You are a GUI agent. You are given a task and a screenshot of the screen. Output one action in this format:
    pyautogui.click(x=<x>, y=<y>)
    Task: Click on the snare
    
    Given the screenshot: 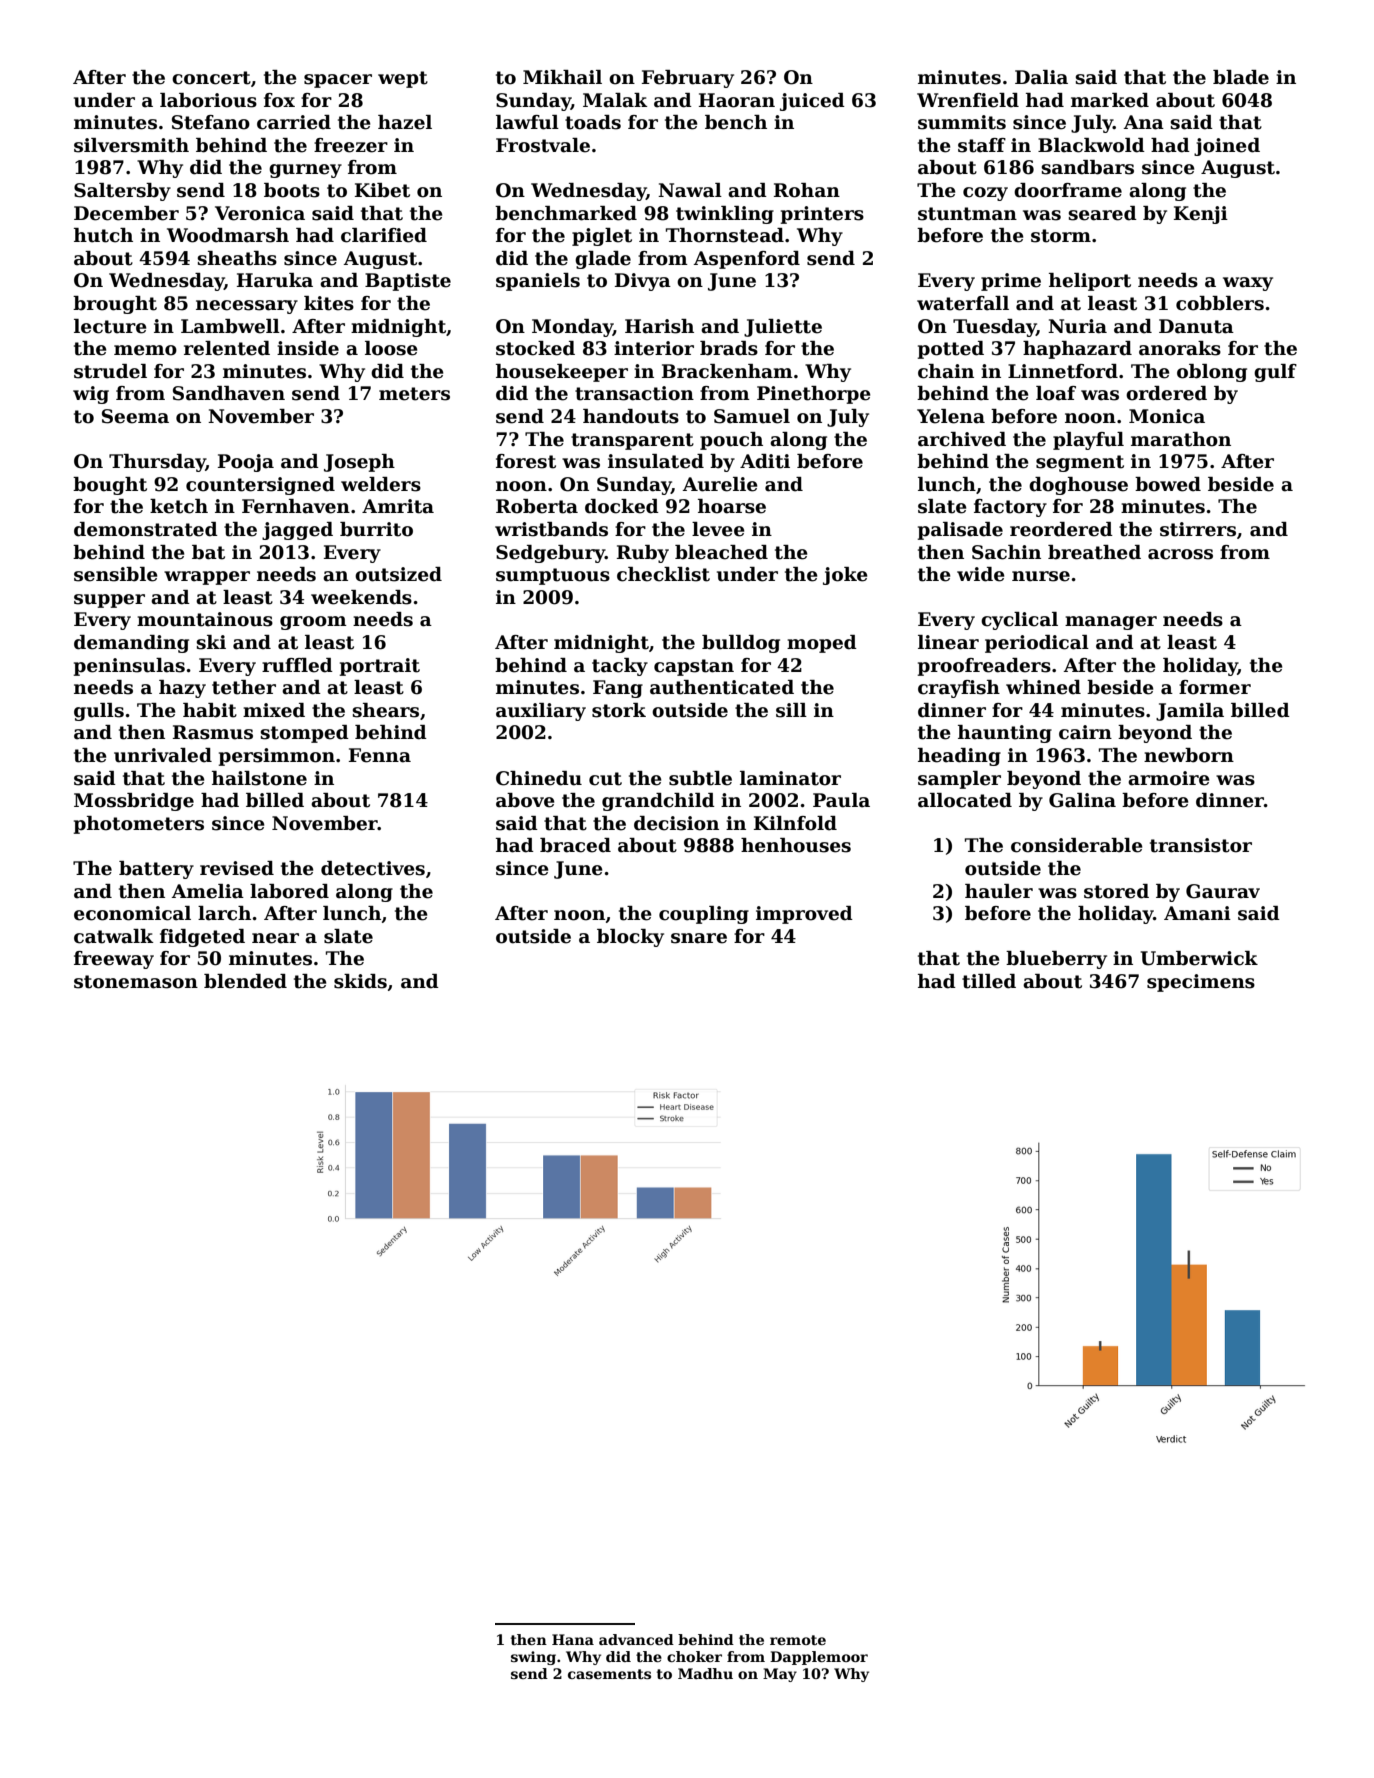 What is the action you would take?
    pyautogui.click(x=699, y=938)
